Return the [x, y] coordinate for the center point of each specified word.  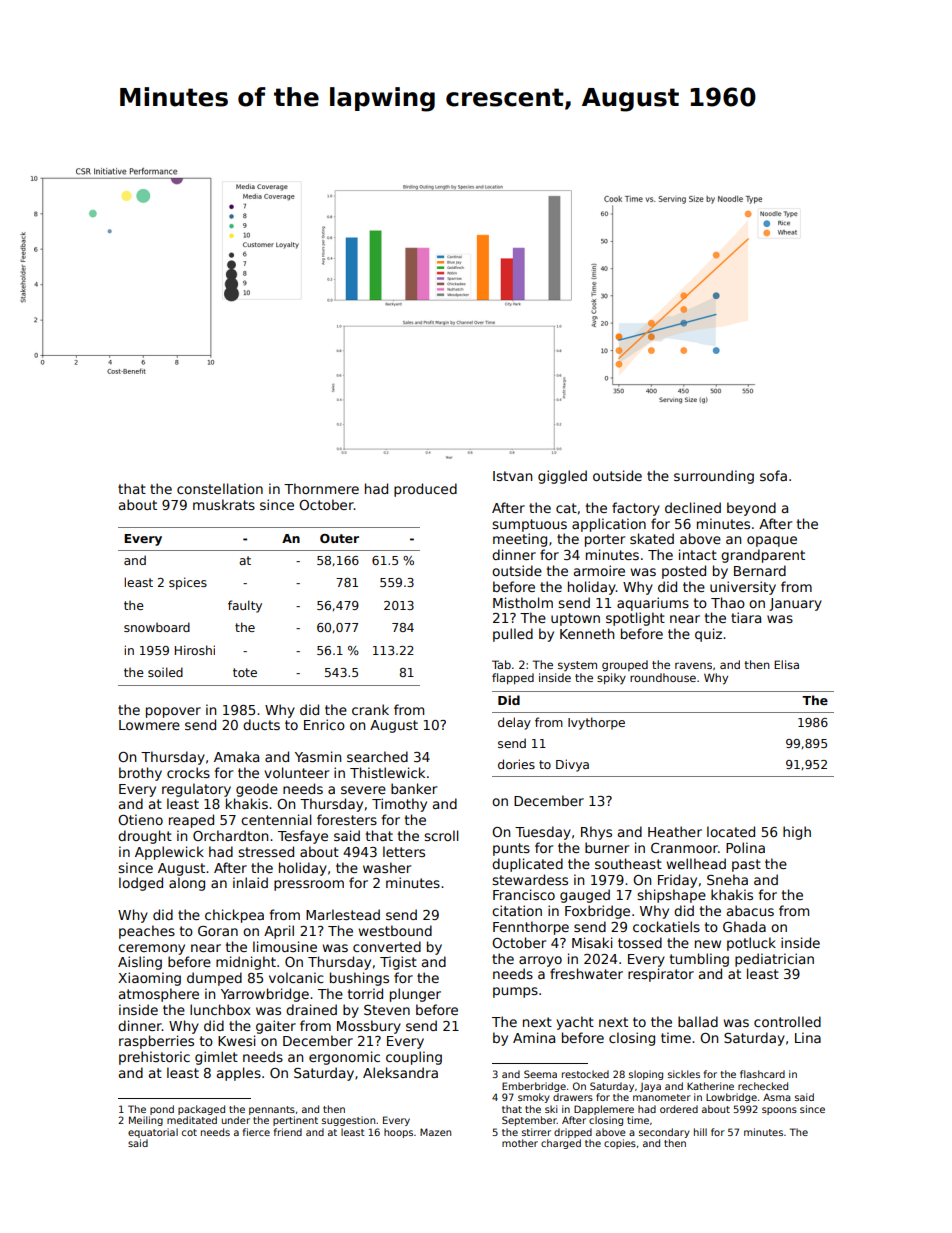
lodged [141, 884]
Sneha [727, 879]
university [743, 588]
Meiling [146, 1121]
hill [700, 1132]
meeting [520, 540]
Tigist [398, 963]
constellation [220, 488]
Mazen [435, 1132]
